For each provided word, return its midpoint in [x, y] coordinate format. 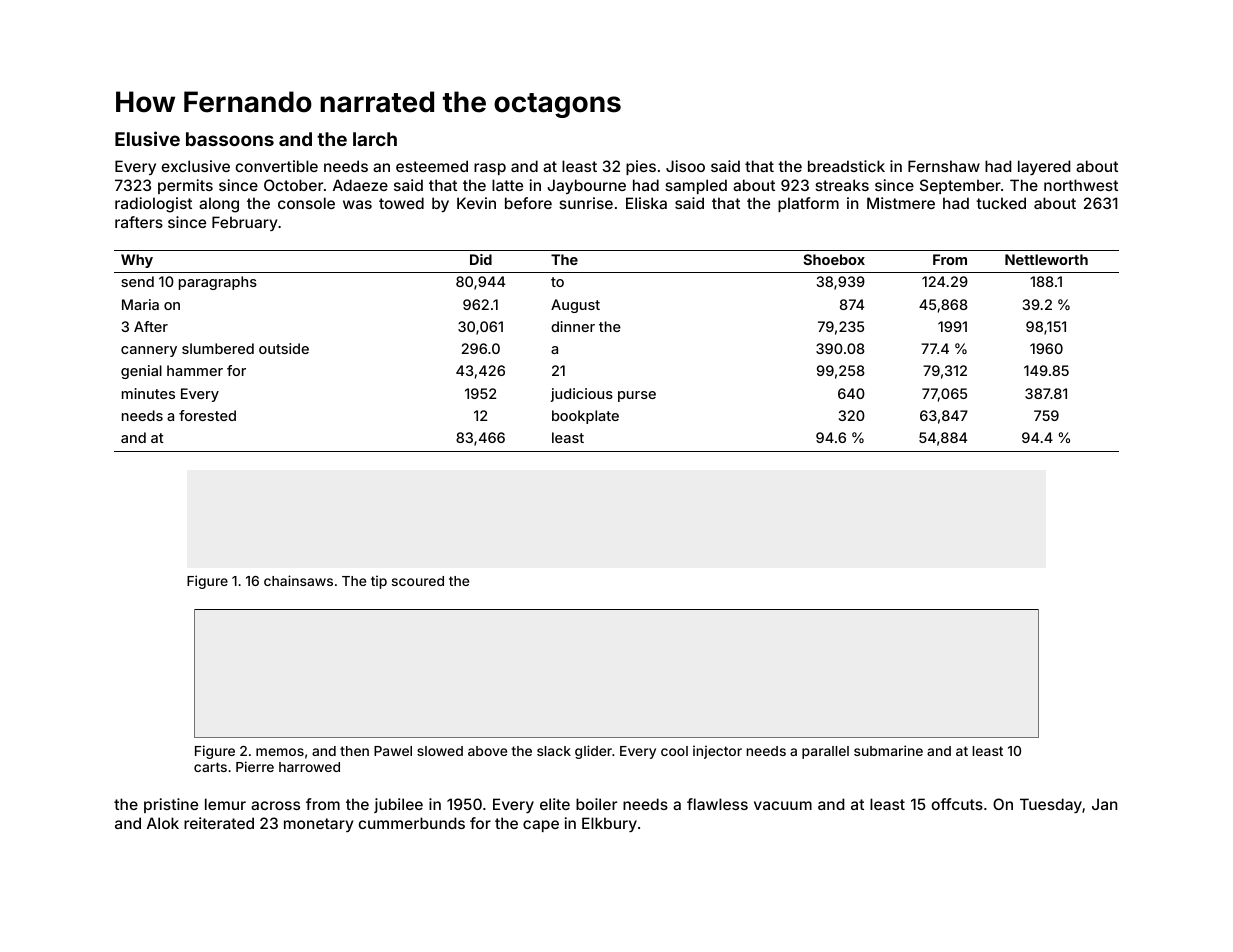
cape [541, 826]
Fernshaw [944, 166]
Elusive [147, 138]
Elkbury [609, 824]
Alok [163, 823]
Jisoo [685, 166]
